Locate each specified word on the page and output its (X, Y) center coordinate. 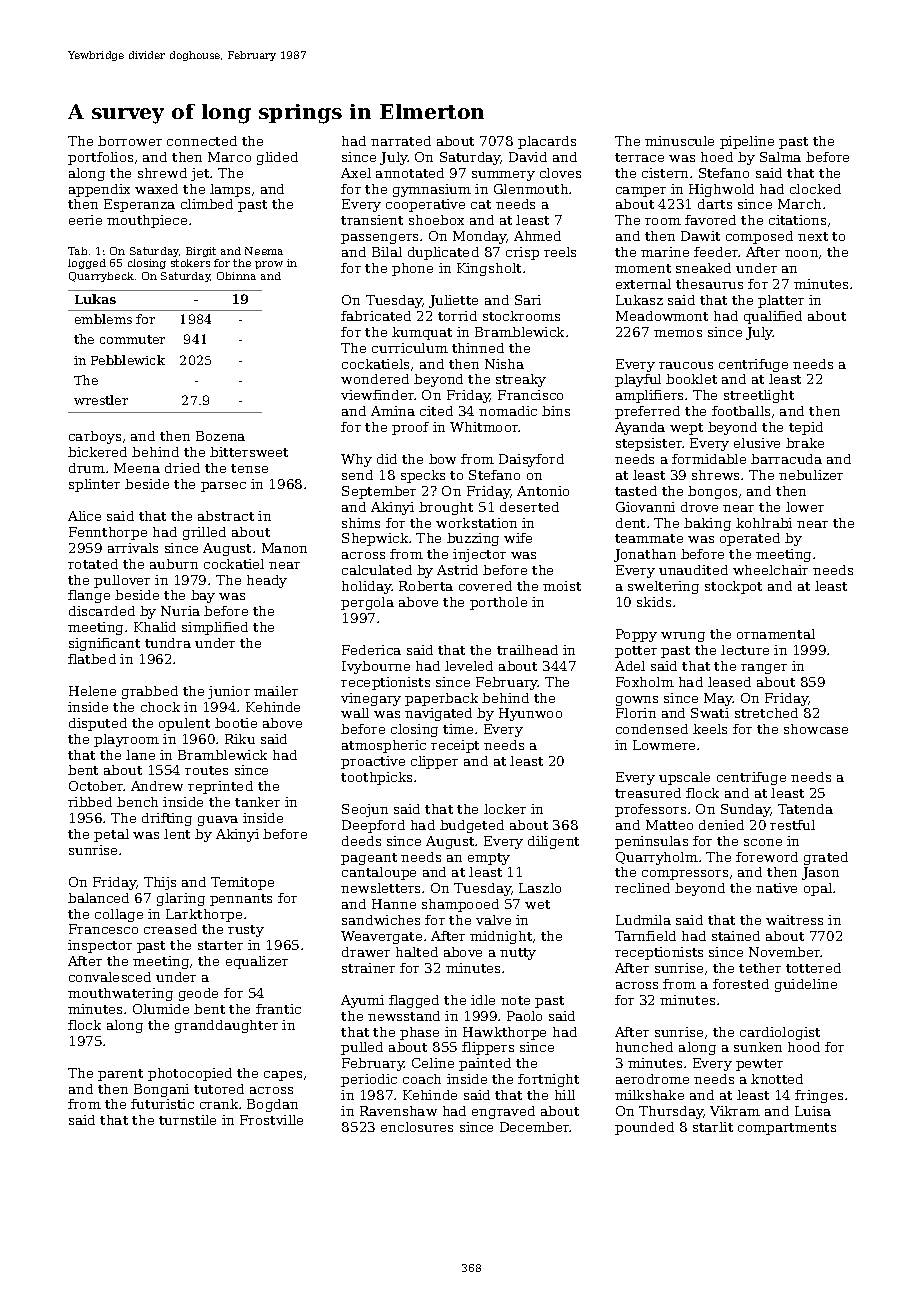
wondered (375, 379)
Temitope (242, 883)
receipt (455, 746)
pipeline (747, 142)
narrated (401, 141)
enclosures (417, 1127)
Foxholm (645, 682)
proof (410, 428)
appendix (99, 190)
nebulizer (811, 475)
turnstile (187, 1120)
